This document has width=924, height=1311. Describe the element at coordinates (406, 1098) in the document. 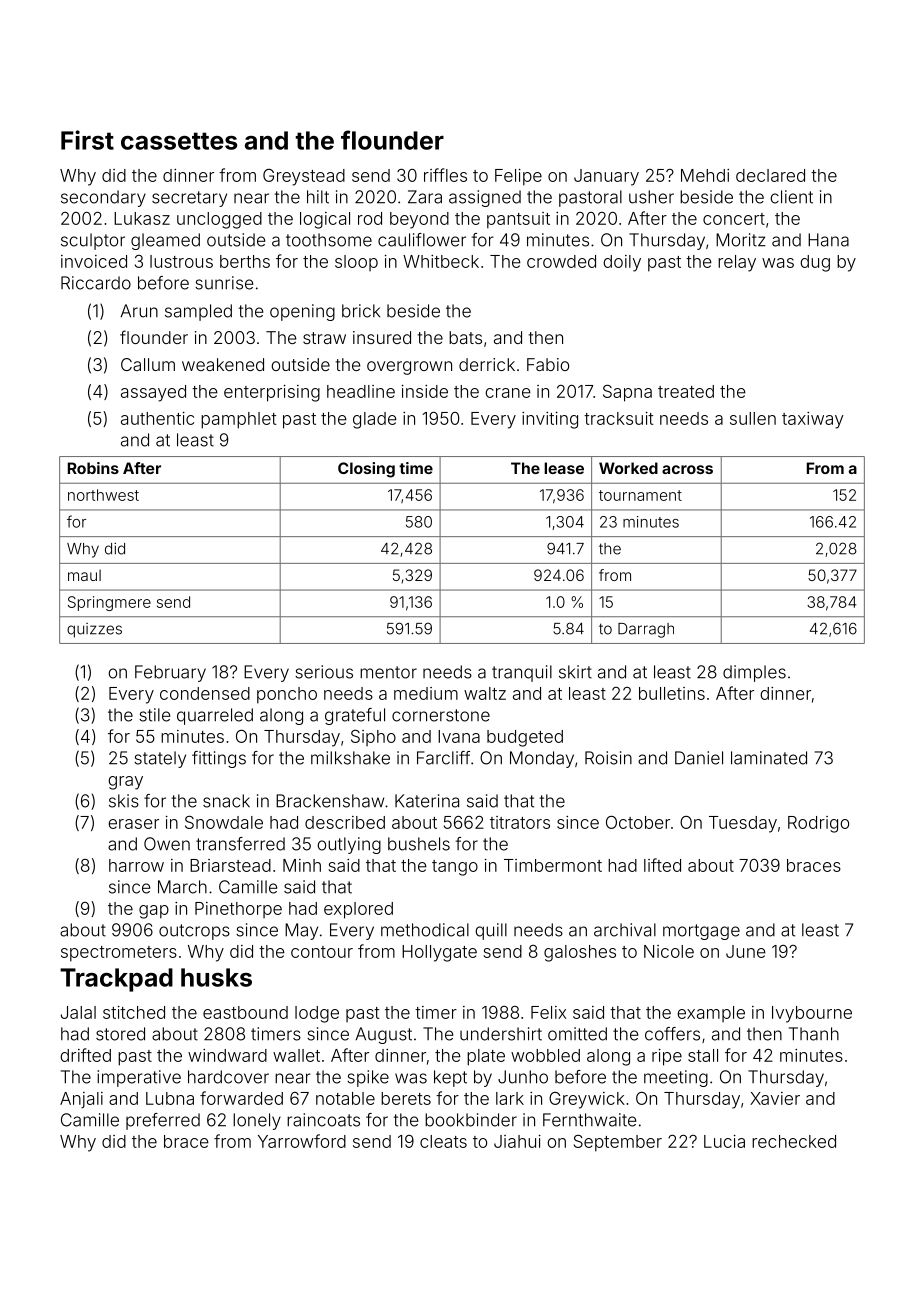

I see `berets` at that location.
